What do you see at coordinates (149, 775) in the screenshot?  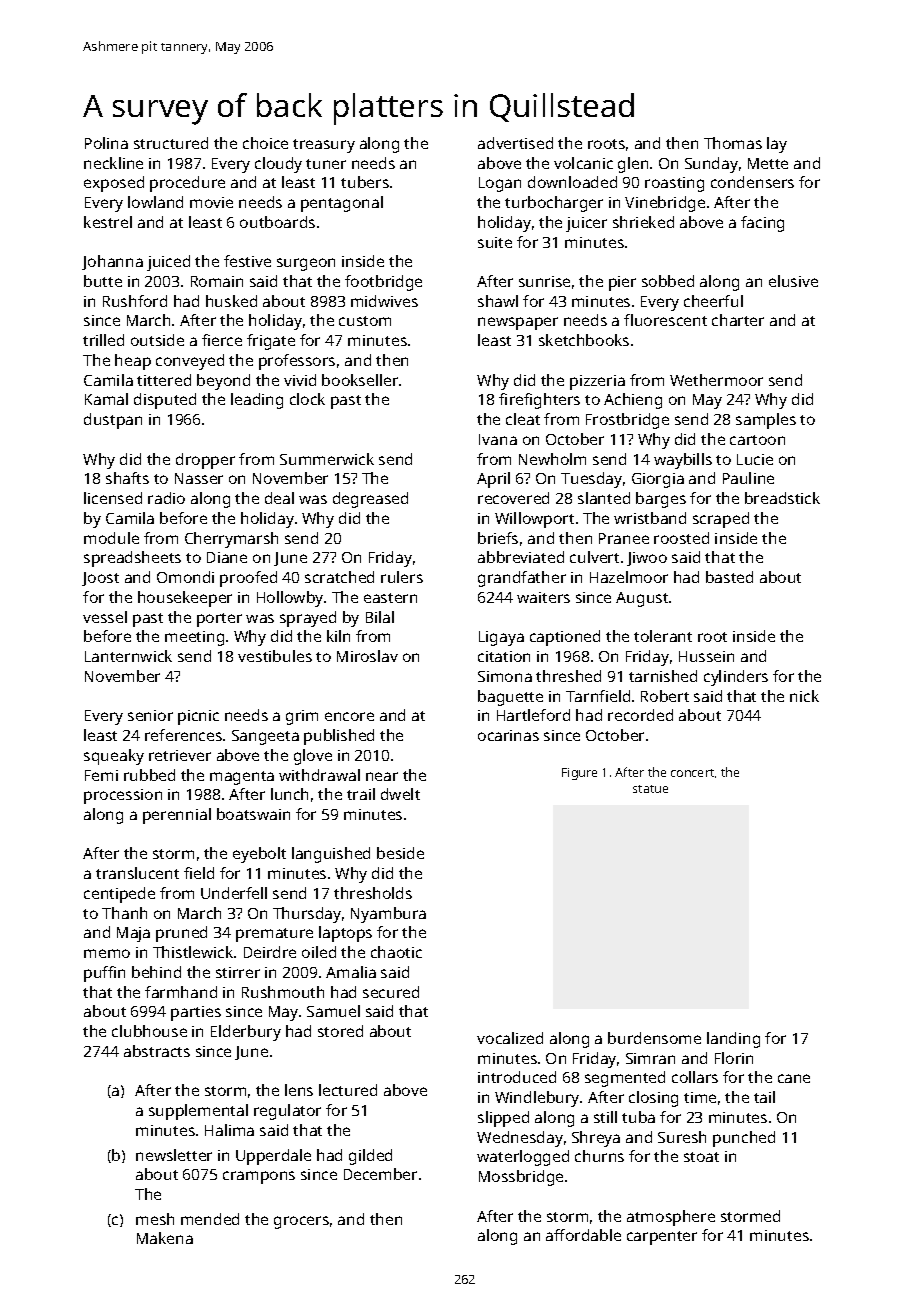 I see `rubbed` at bounding box center [149, 775].
